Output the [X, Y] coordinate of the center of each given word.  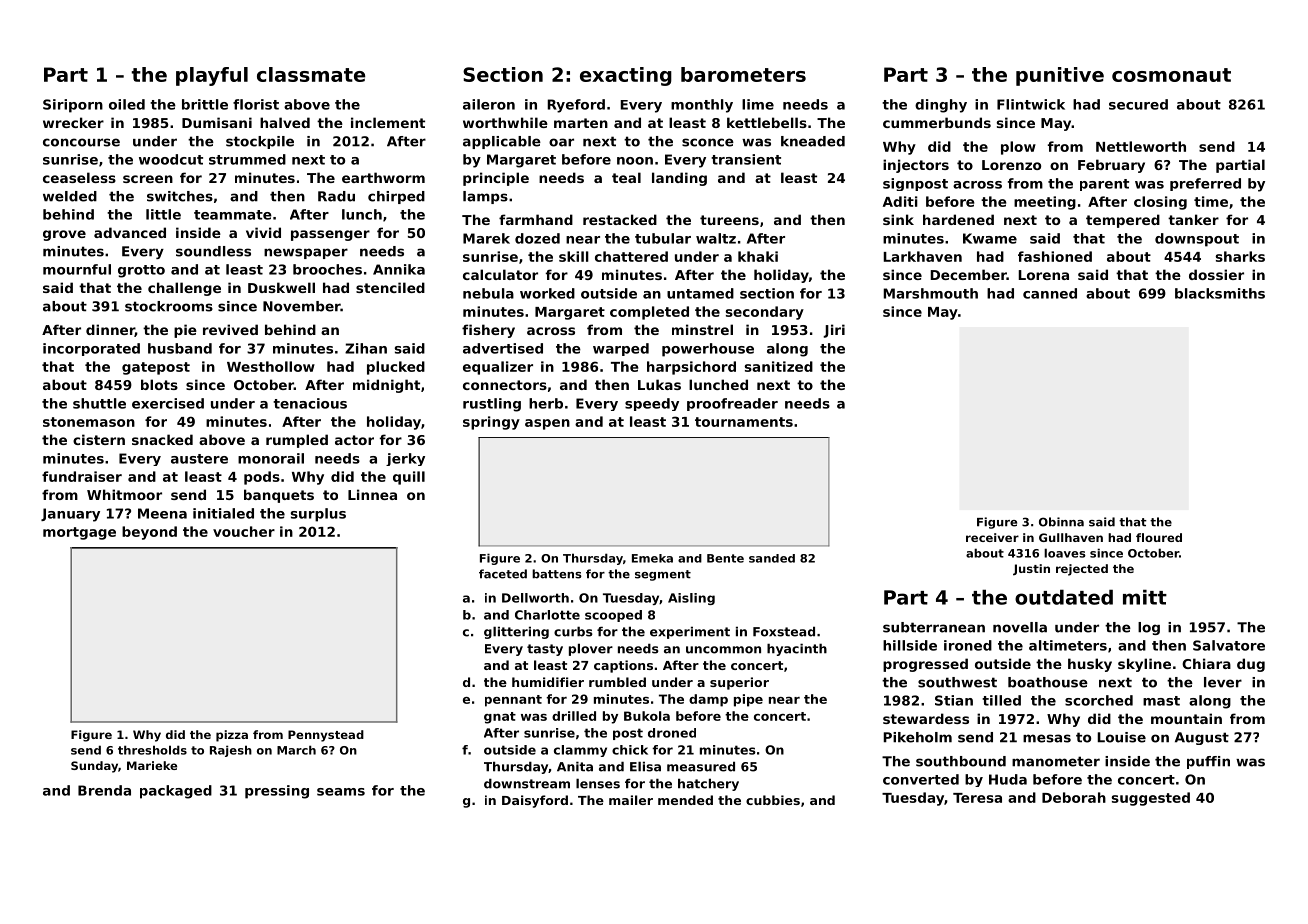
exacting [626, 76]
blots [159, 384]
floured [1159, 537]
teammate [233, 215]
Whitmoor [124, 494]
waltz [716, 238]
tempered [1123, 221]
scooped [613, 616]
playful [212, 76]
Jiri [834, 331]
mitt [1145, 597]
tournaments [744, 422]
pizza [232, 736]
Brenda [104, 790]
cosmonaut [1171, 75]
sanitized [778, 366]
